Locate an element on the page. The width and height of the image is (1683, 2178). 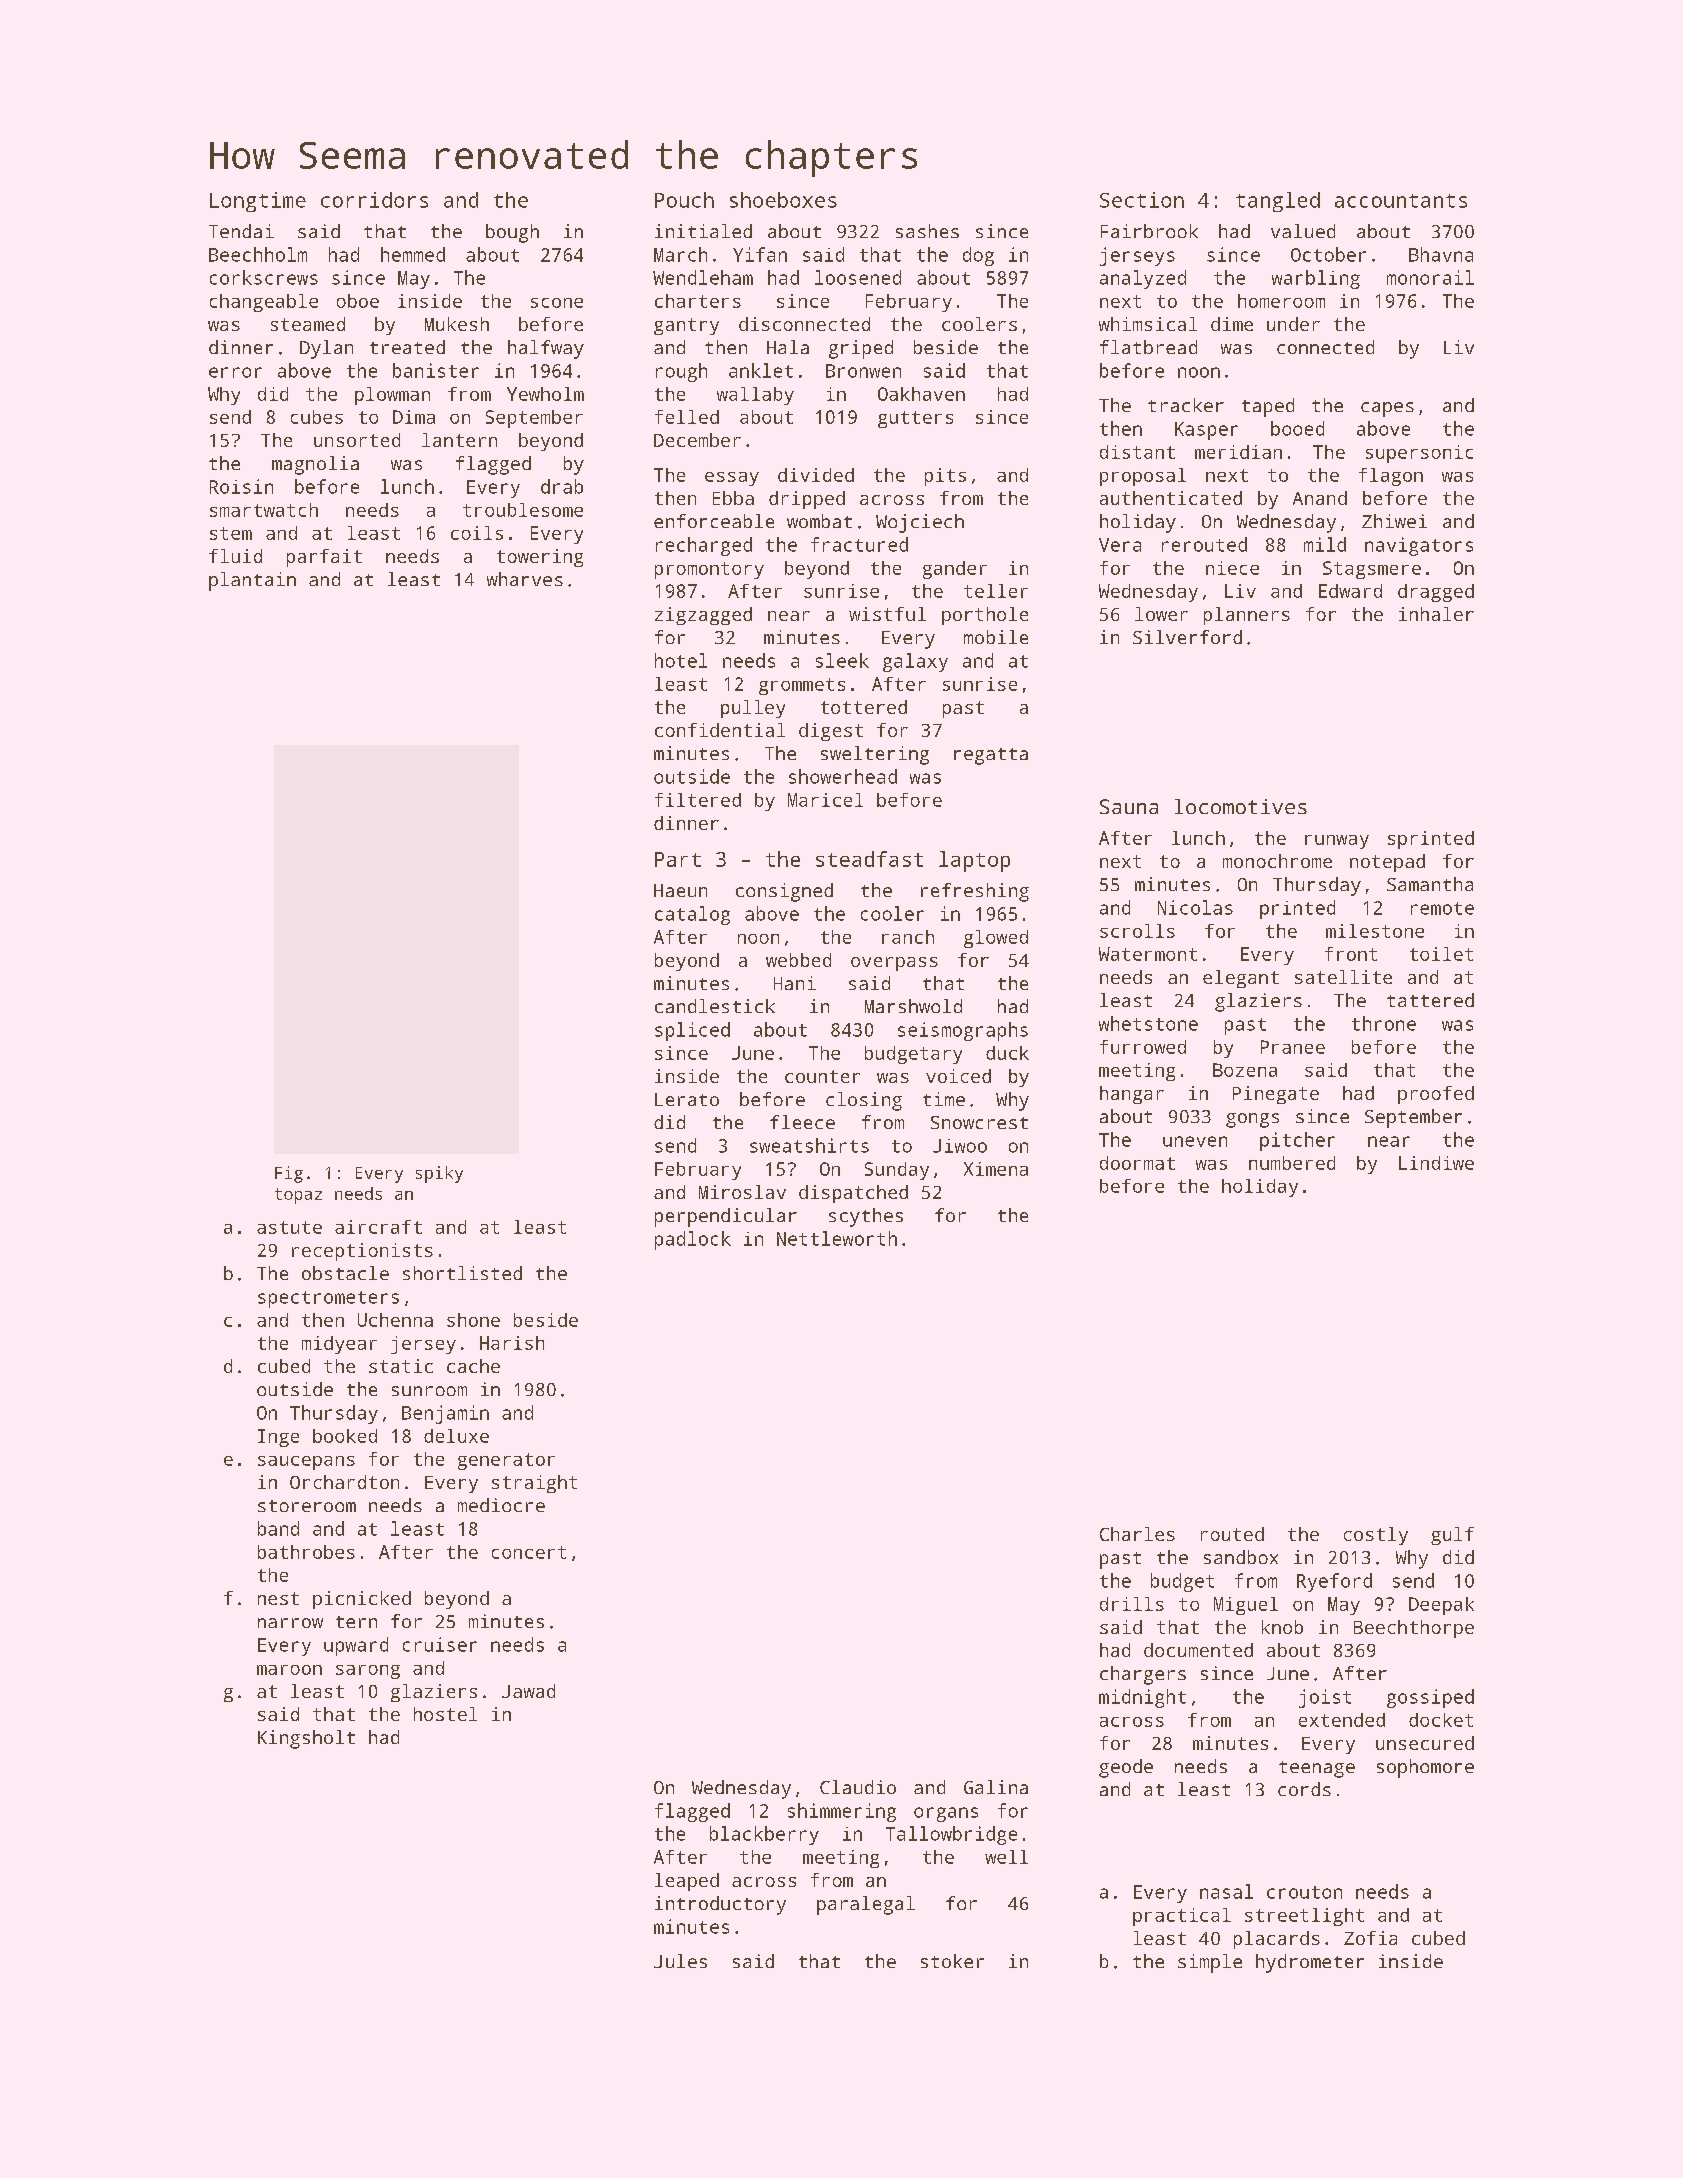
dog is located at coordinates (978, 256).
